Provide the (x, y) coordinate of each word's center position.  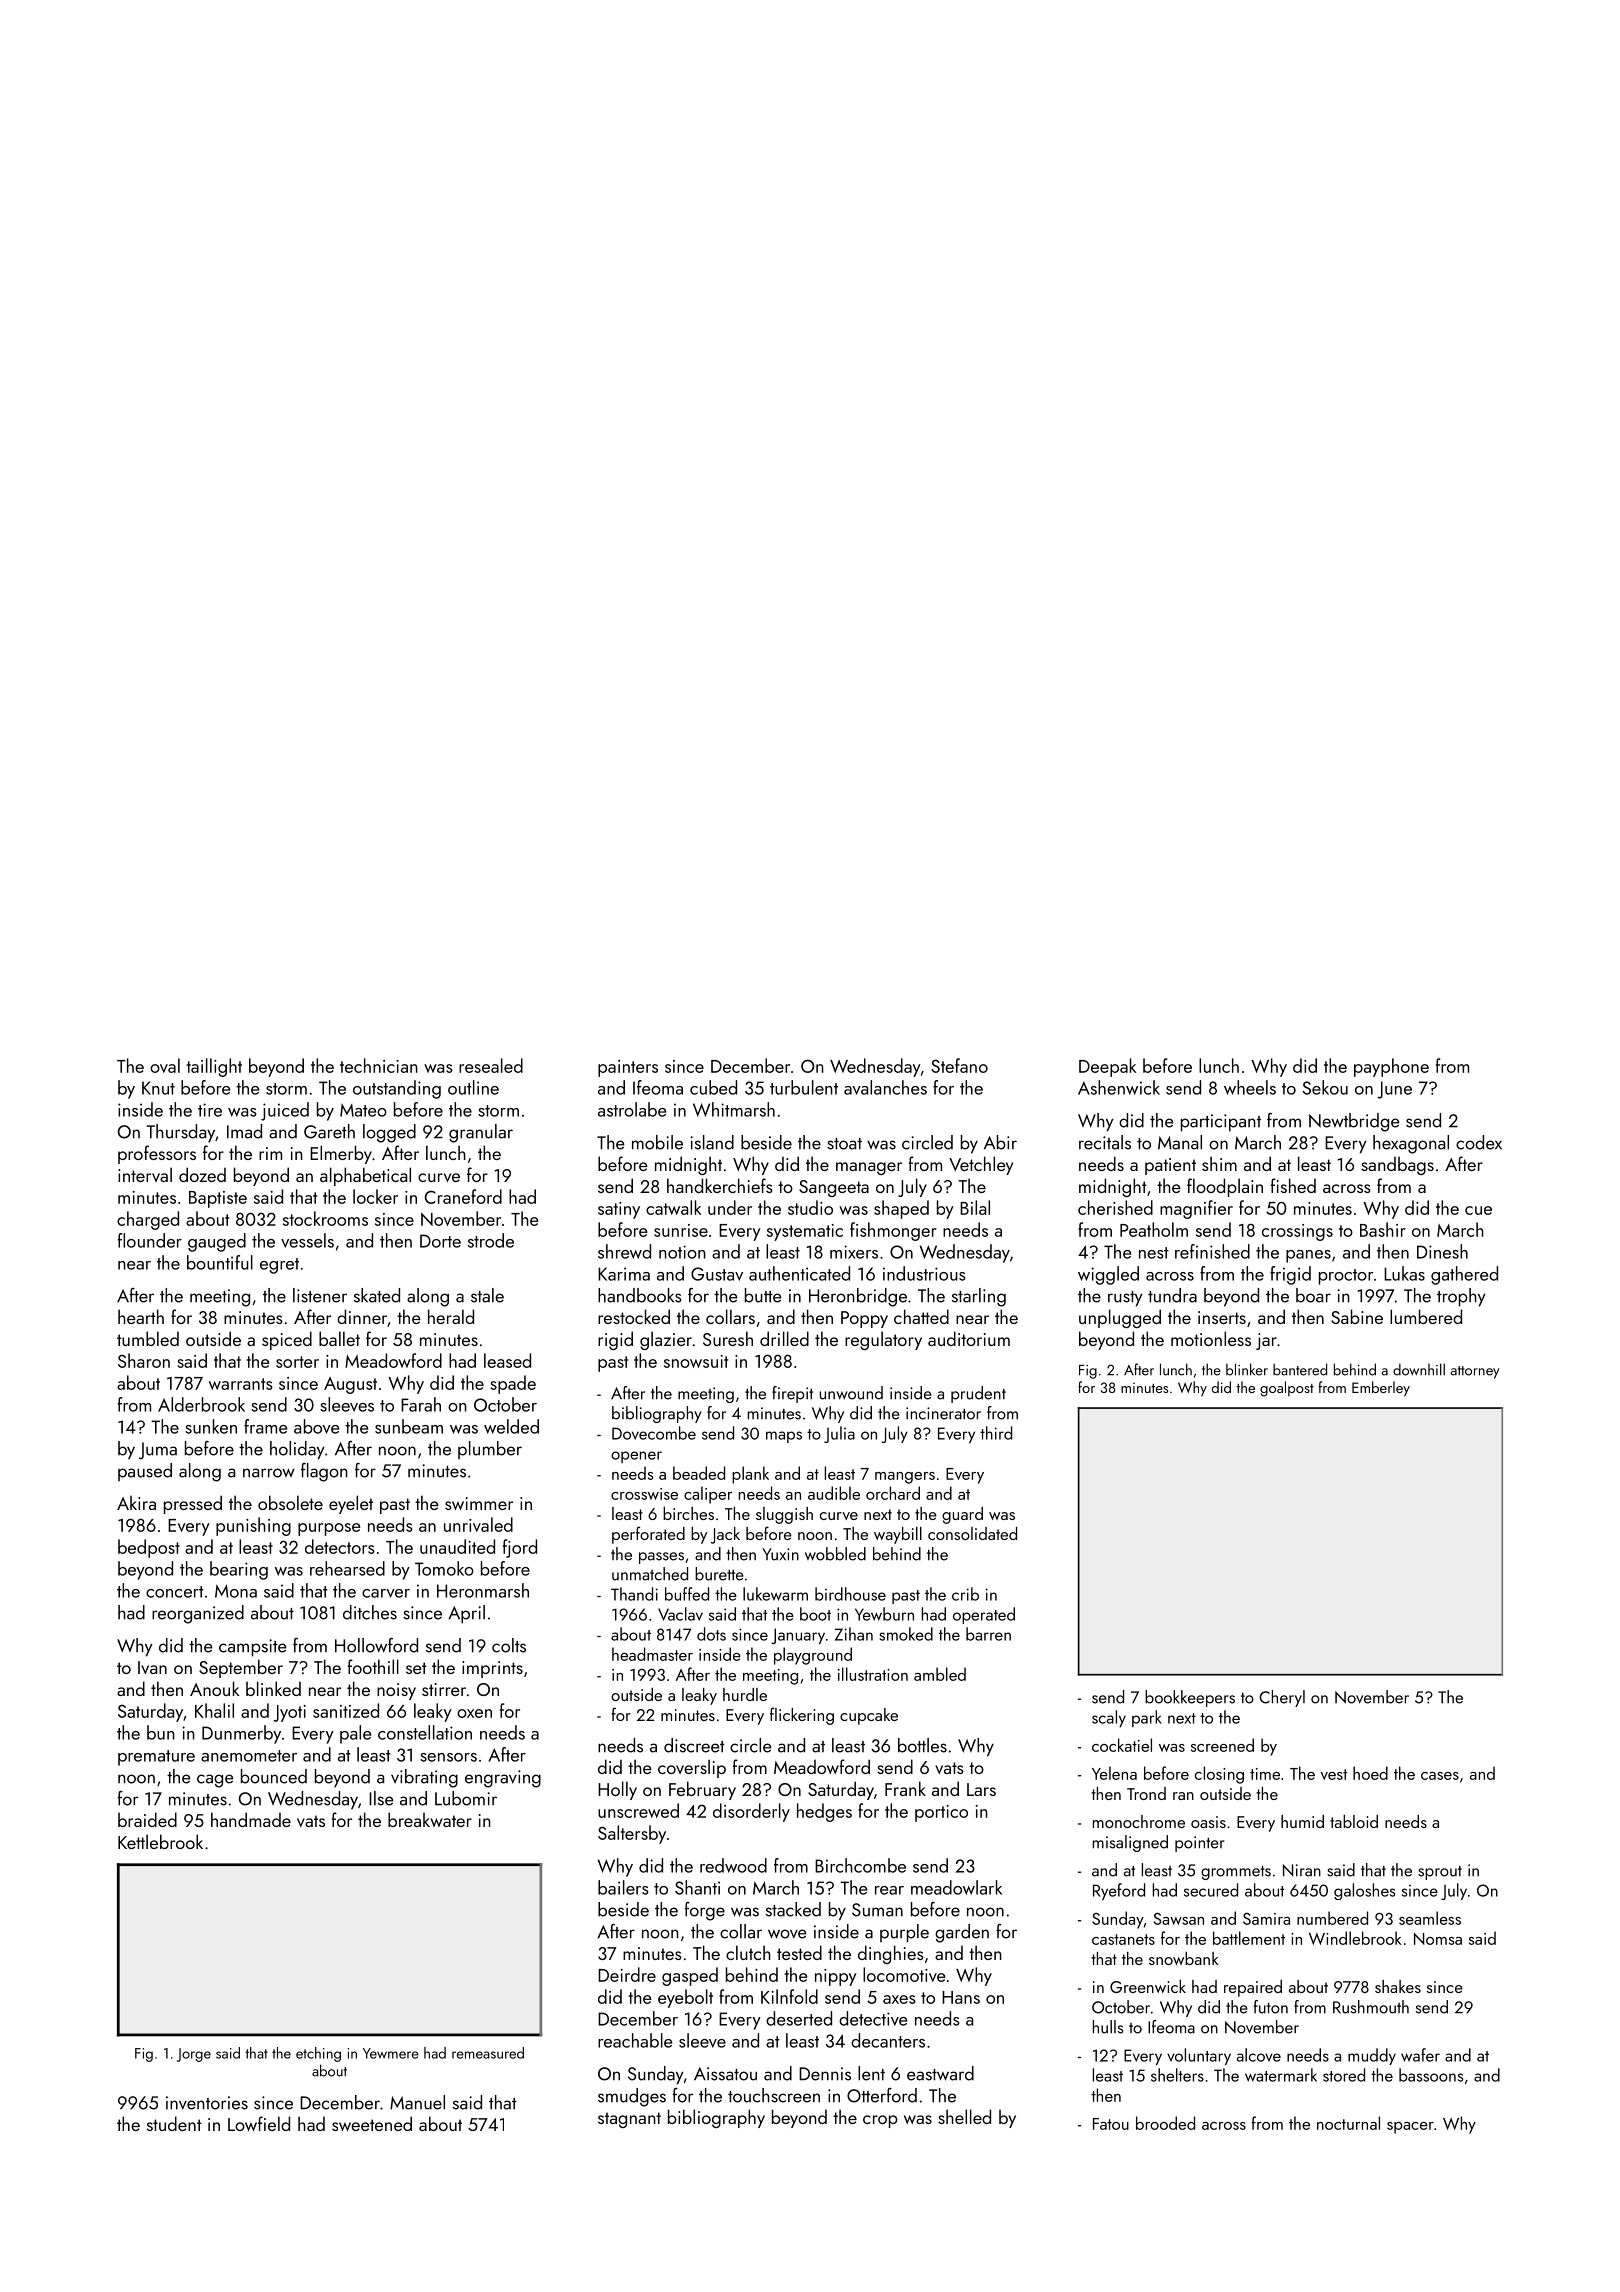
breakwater (430, 1819)
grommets (1236, 1873)
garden (962, 1933)
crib (965, 1594)
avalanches (885, 1087)
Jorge (194, 2055)
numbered (1332, 1918)
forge (704, 1911)
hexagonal (1411, 1144)
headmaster (652, 1654)
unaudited (457, 1546)
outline (473, 1087)
